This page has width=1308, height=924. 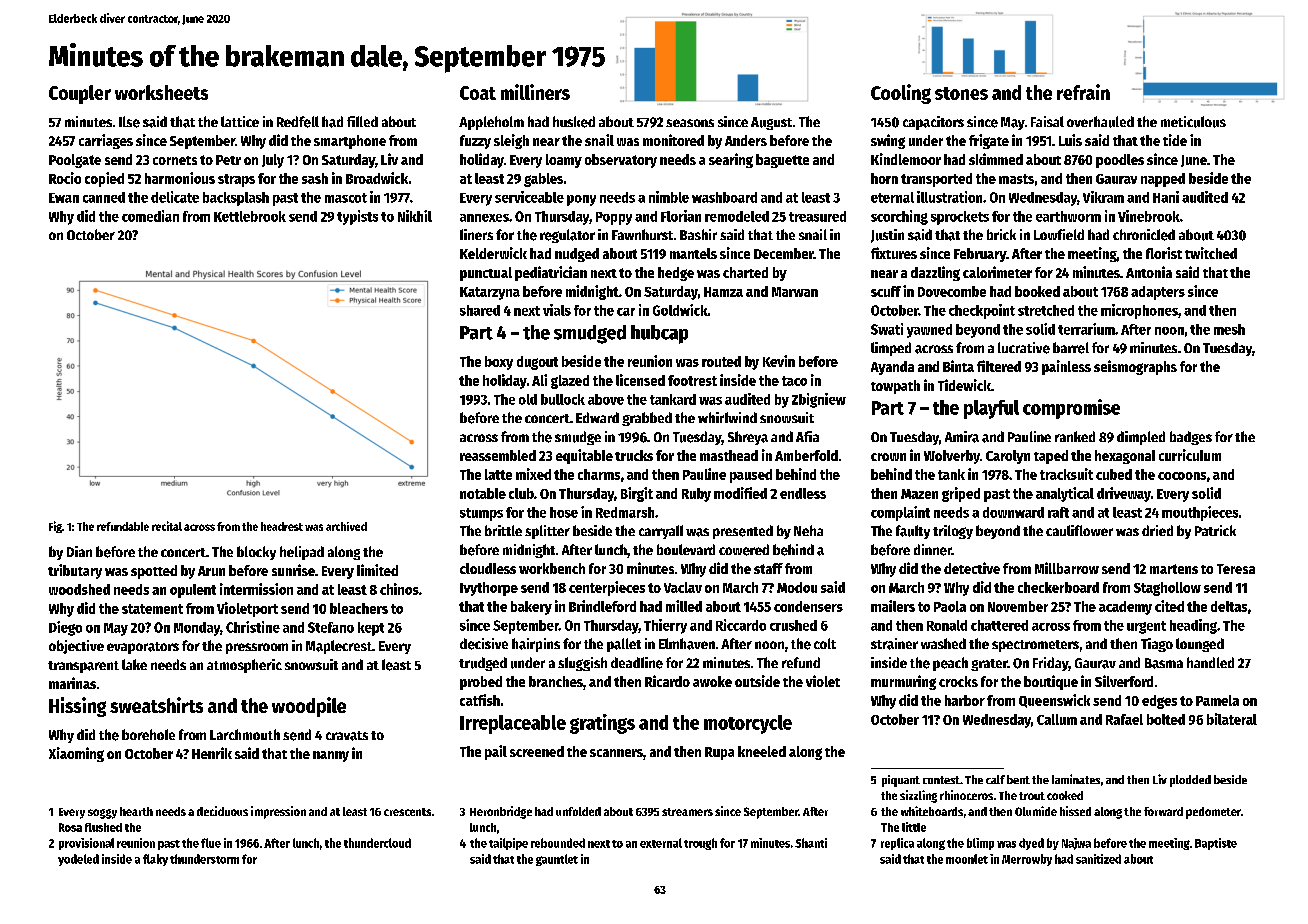 I want to click on terrarium, so click(x=1086, y=329).
